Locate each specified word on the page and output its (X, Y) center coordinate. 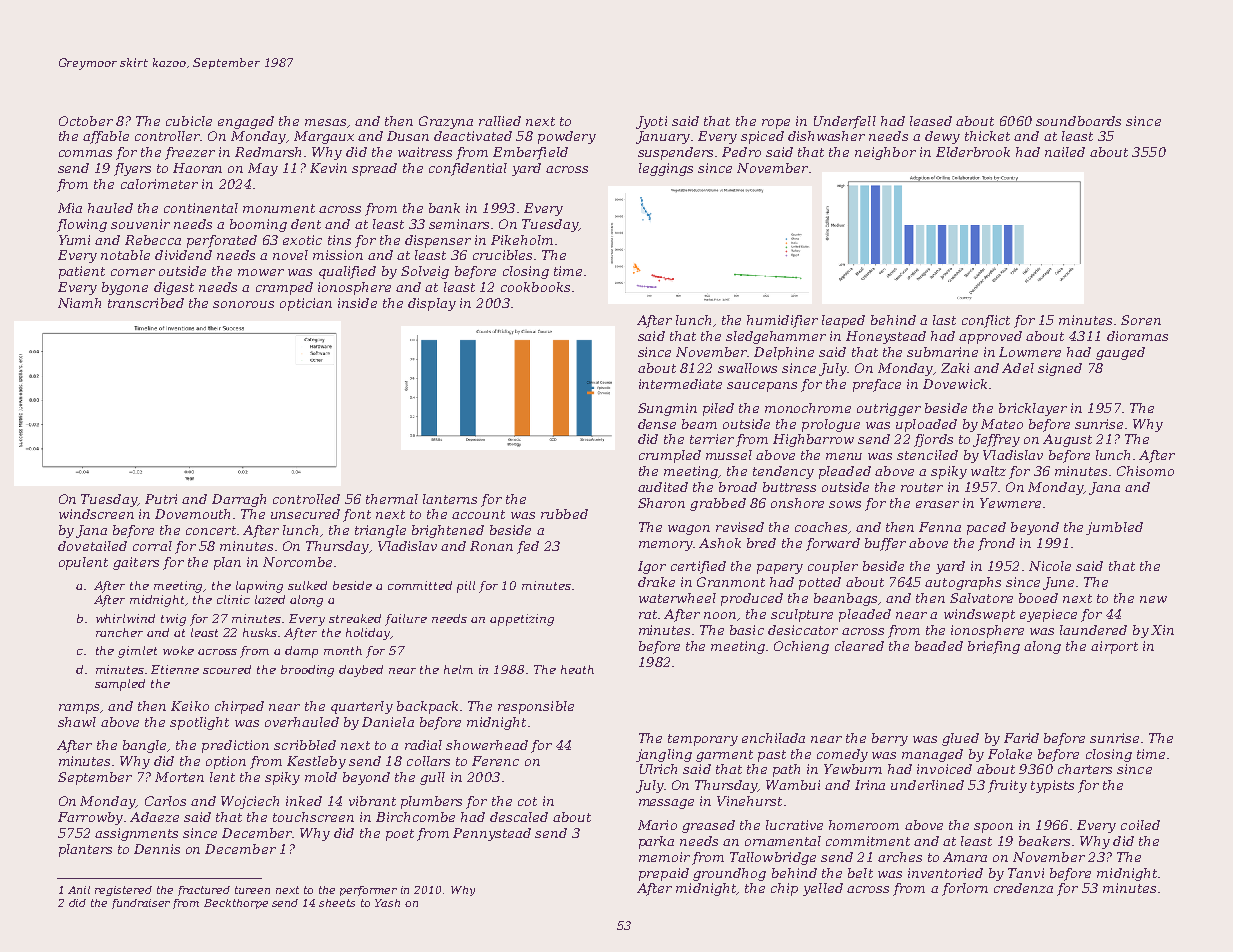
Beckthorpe (236, 904)
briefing (994, 647)
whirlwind (125, 618)
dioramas (1137, 336)
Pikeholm (522, 240)
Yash (387, 903)
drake (656, 582)
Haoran (197, 168)
